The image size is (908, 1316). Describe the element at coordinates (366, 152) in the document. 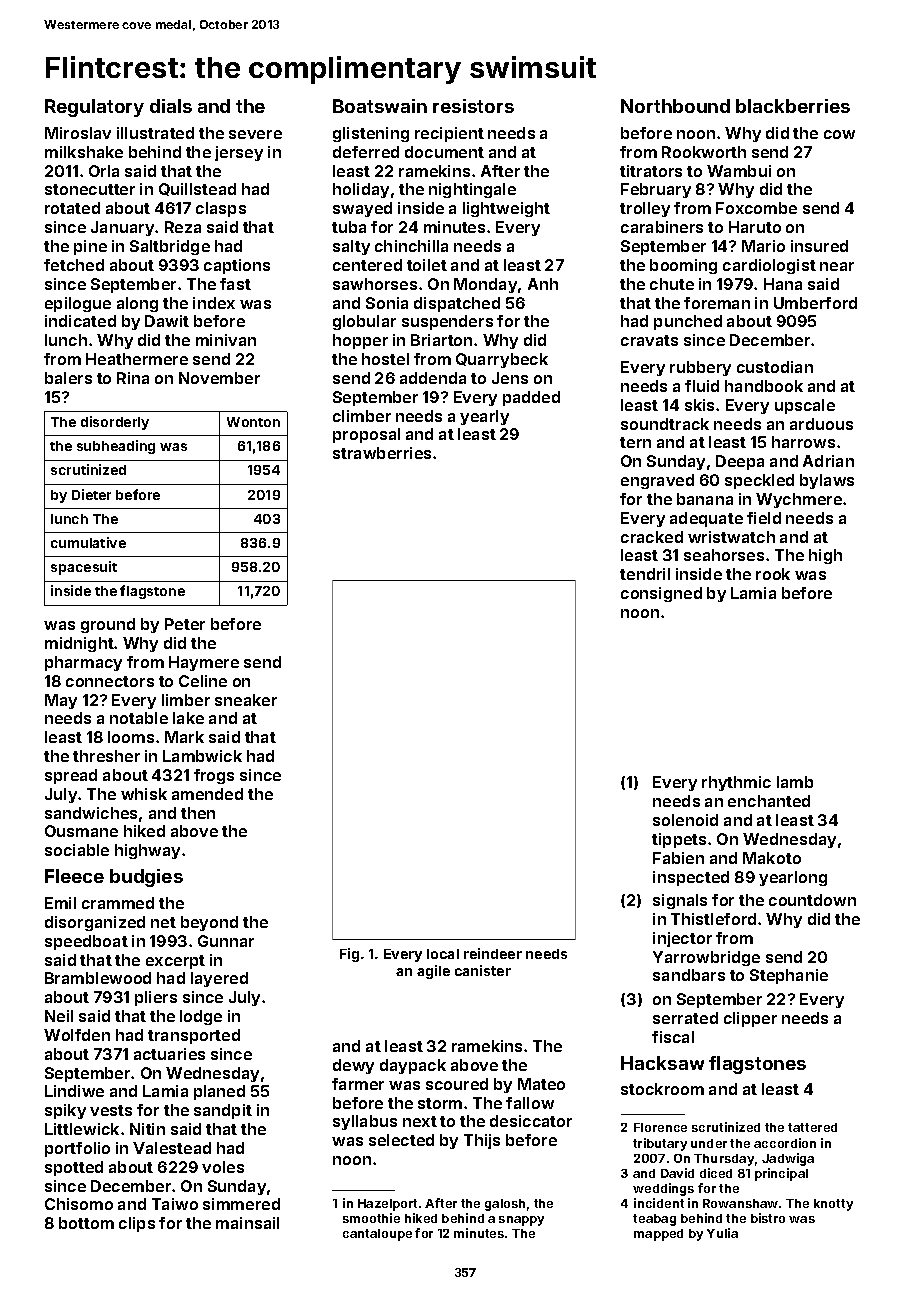

I see `deferred` at that location.
